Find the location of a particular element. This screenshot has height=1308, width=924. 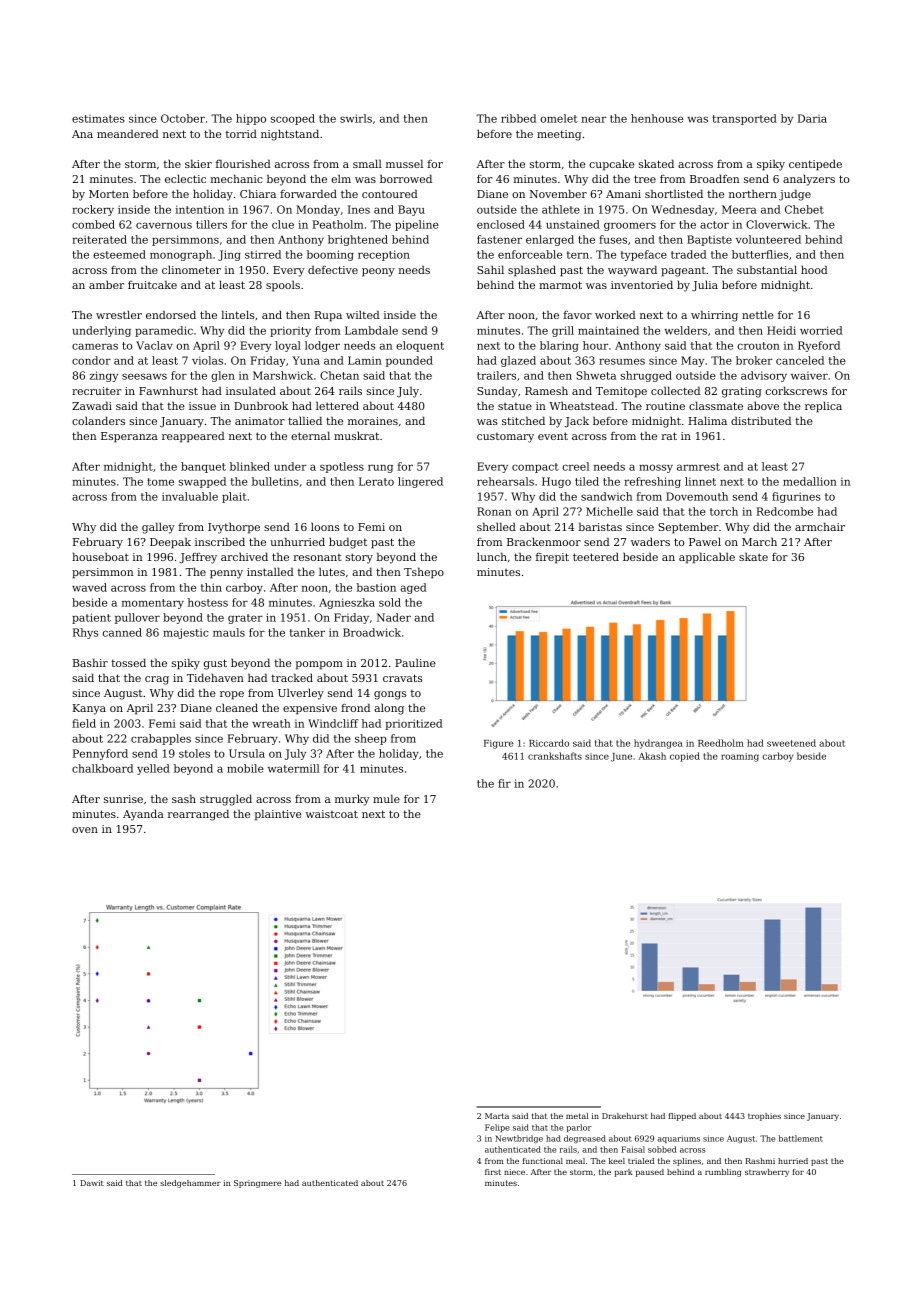

Akash is located at coordinates (652, 756).
